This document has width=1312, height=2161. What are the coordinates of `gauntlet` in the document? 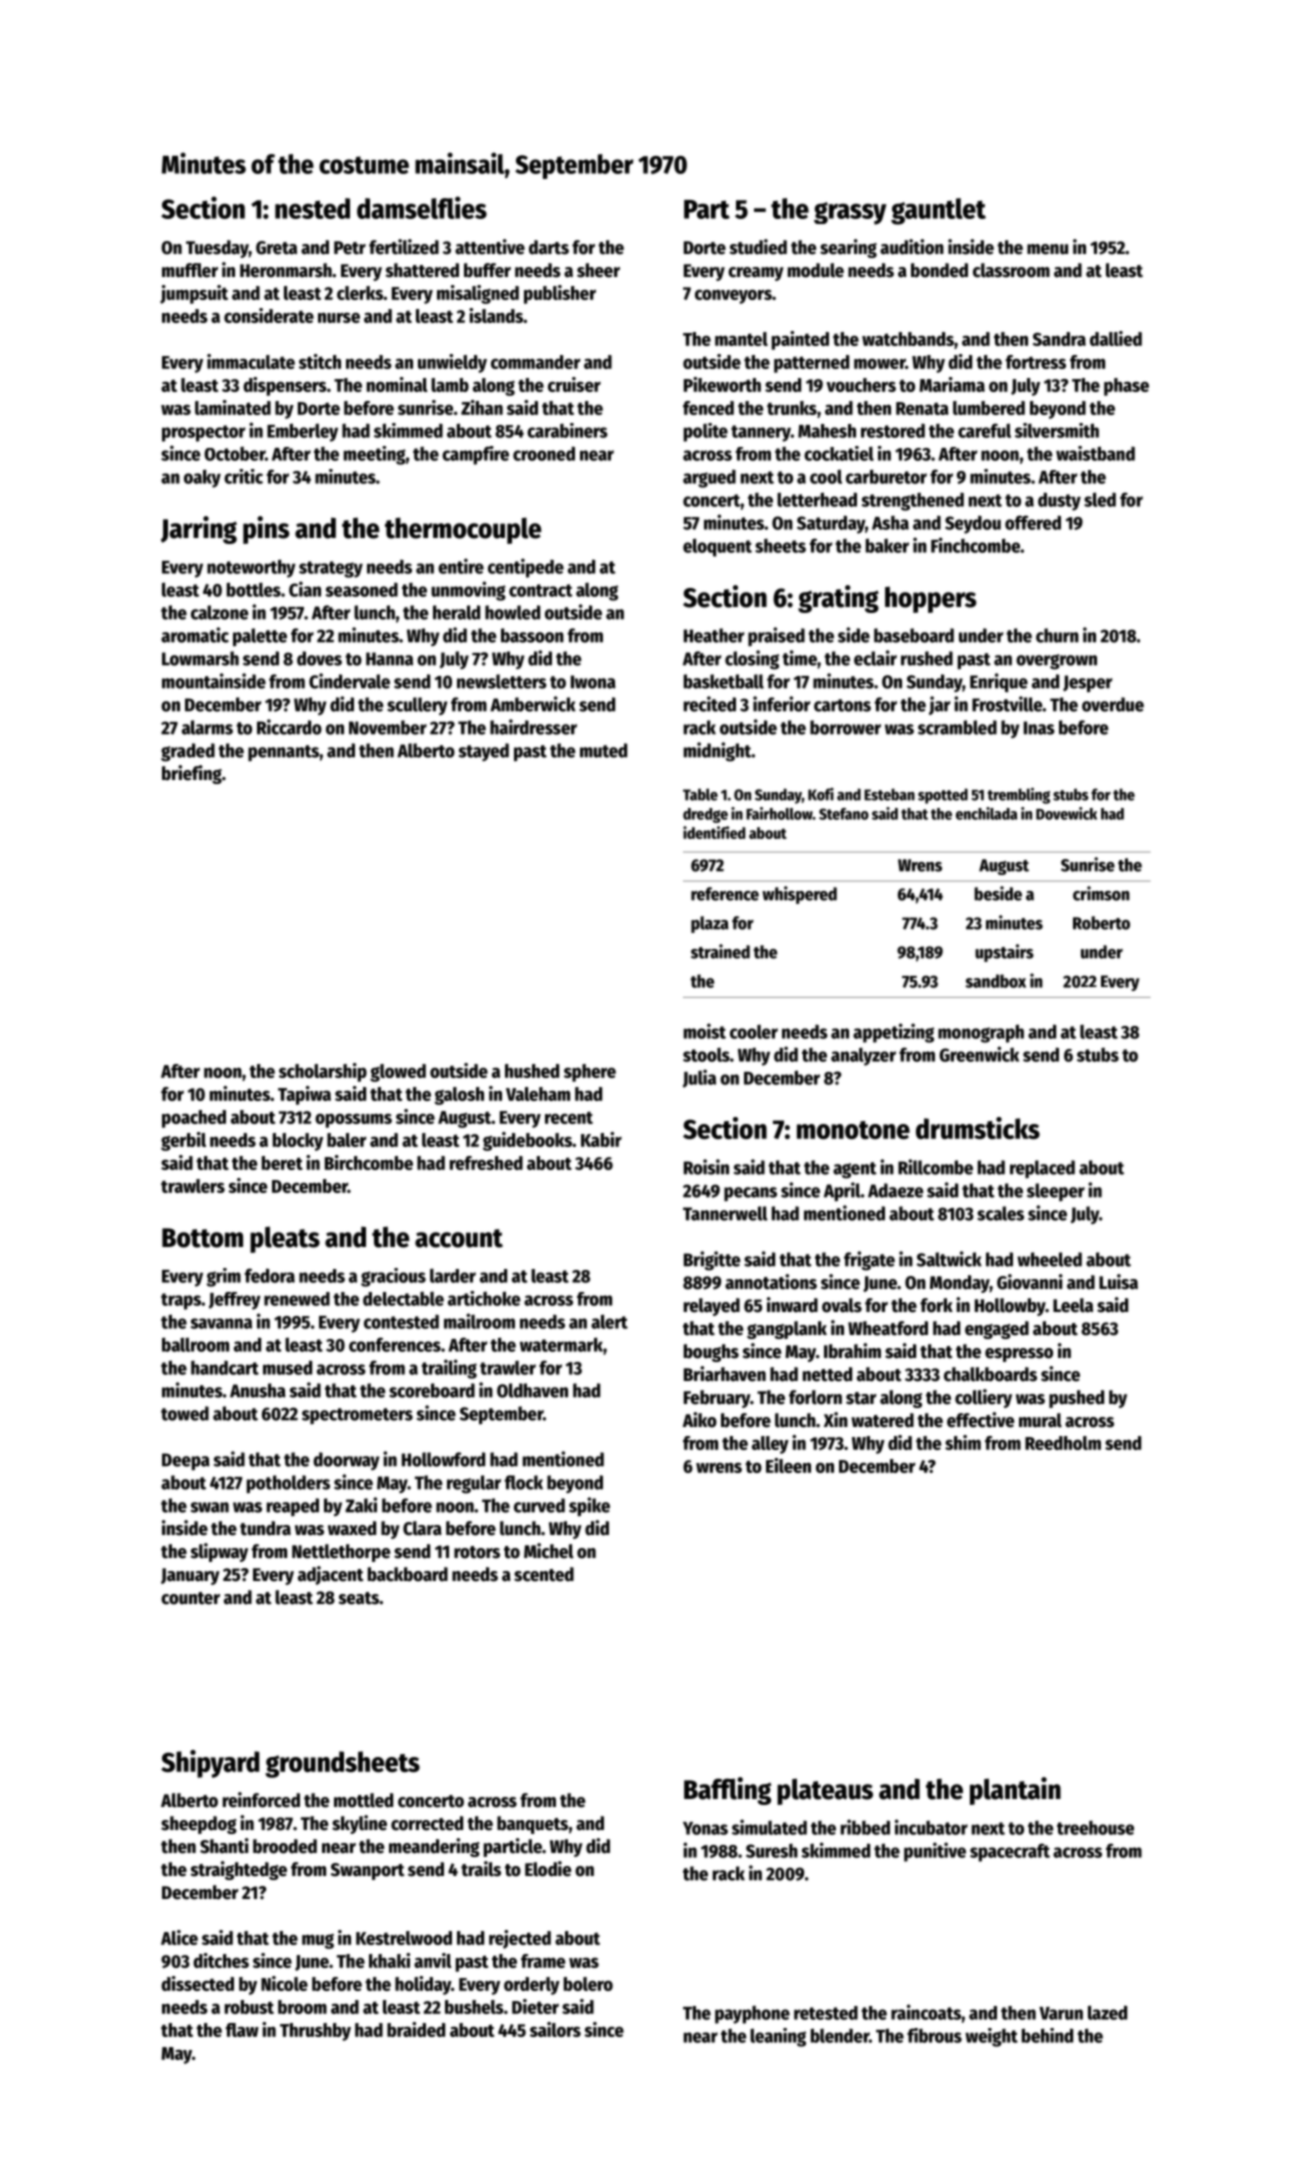 It's located at (938, 211).
